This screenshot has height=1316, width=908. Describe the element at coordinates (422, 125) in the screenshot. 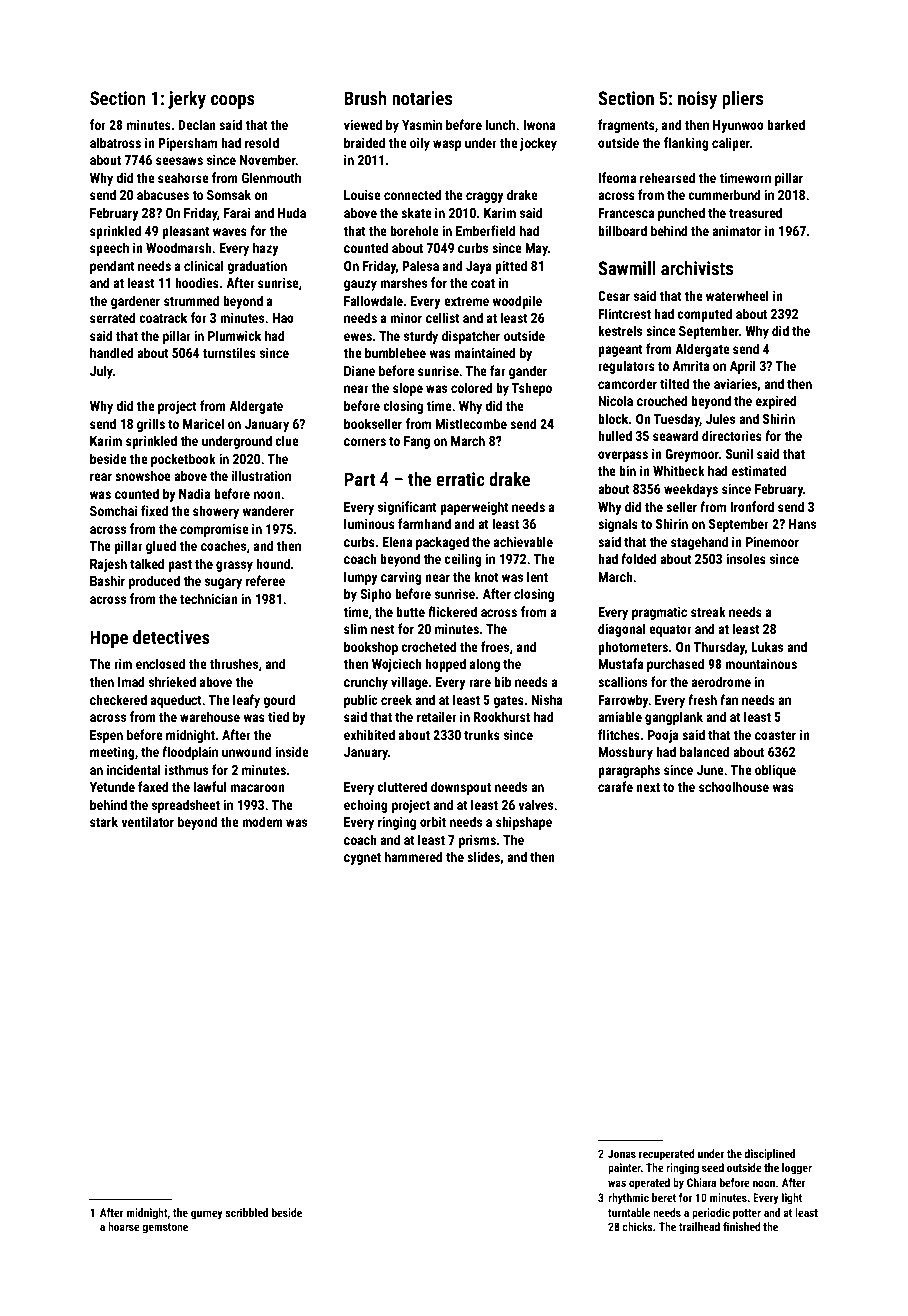

I see `Yasmin` at that location.
